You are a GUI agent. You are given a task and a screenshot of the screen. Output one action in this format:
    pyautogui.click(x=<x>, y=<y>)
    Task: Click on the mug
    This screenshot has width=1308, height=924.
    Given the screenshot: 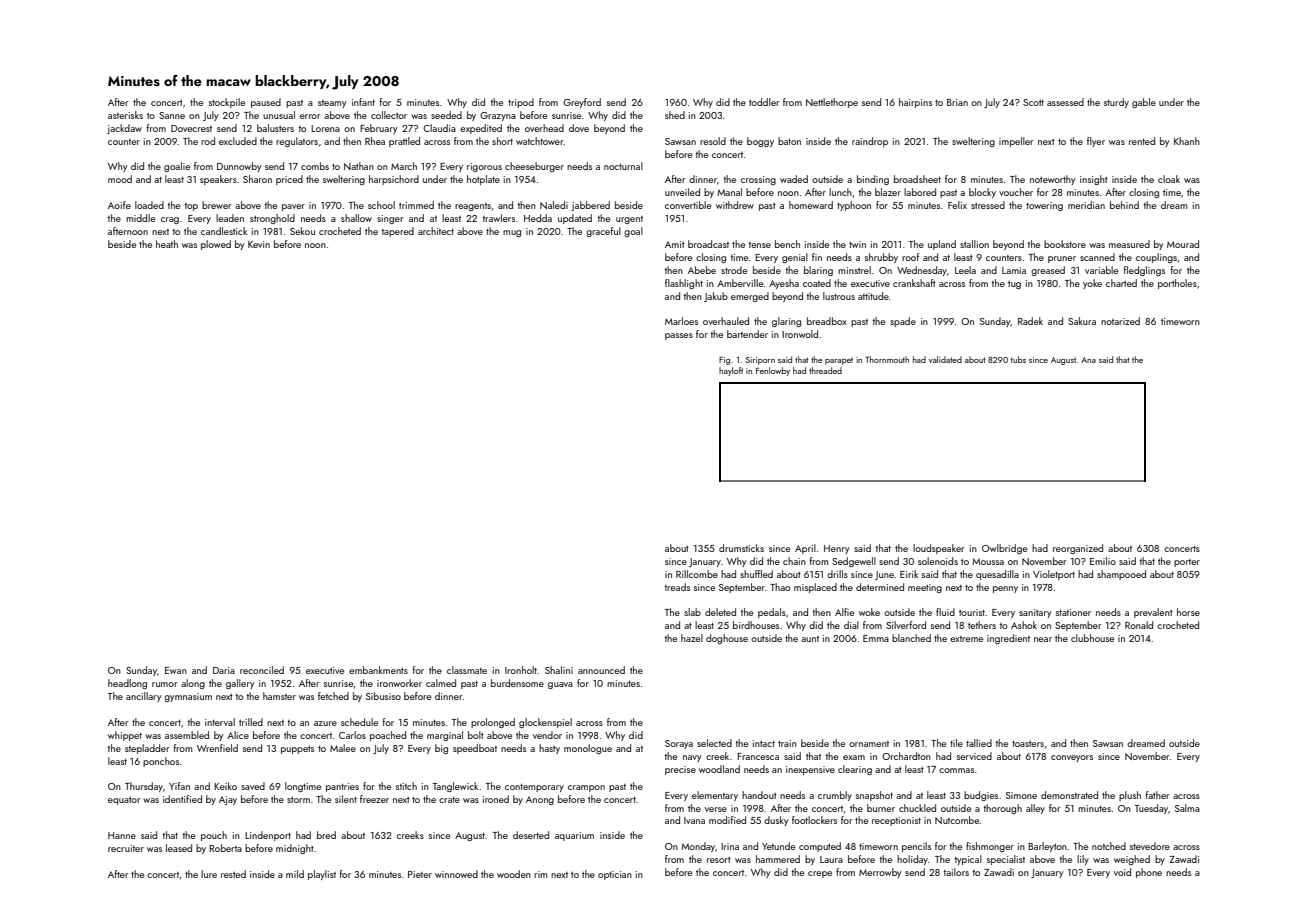 What is the action you would take?
    pyautogui.click(x=512, y=233)
